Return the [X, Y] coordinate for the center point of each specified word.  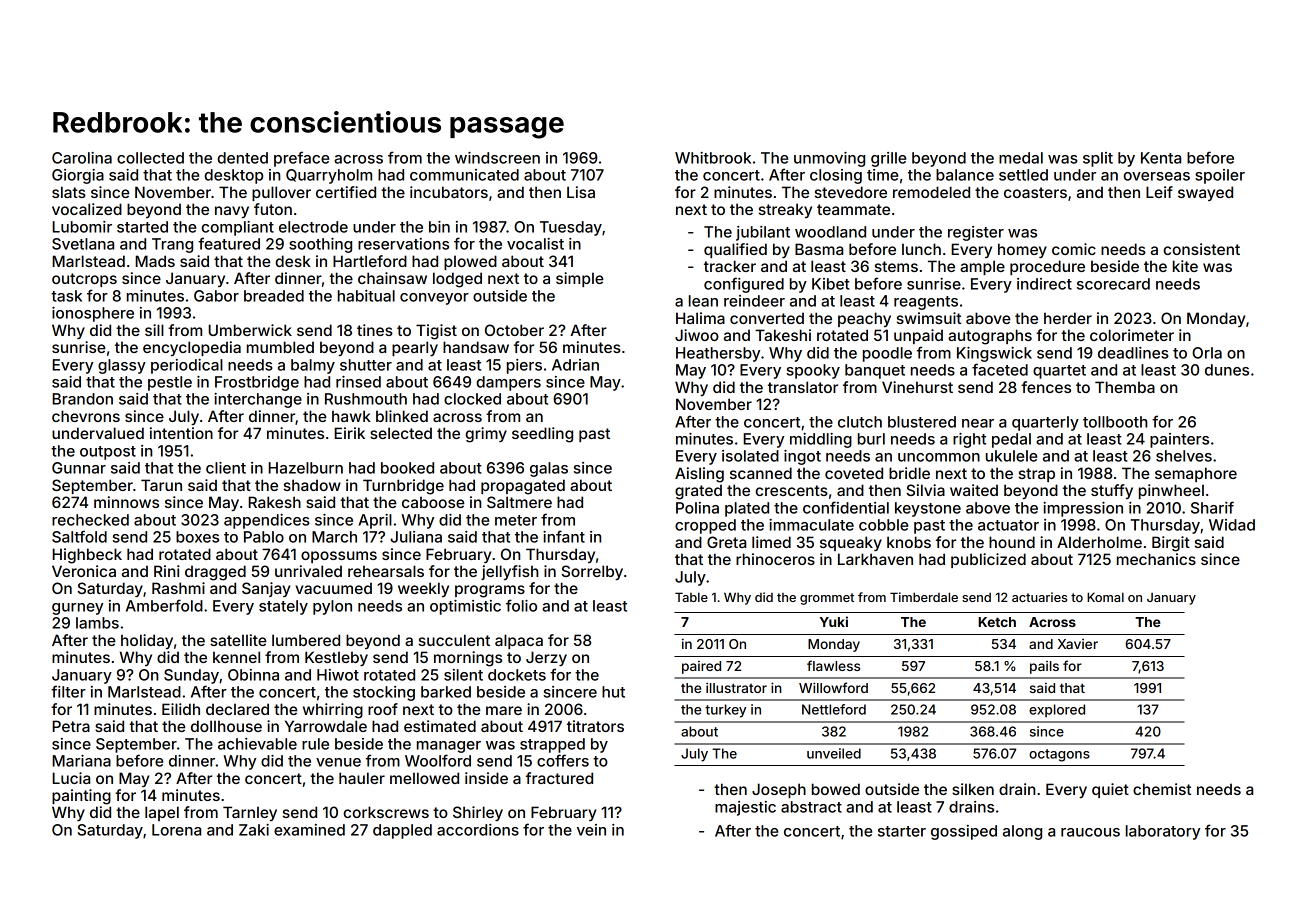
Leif [1159, 192]
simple [580, 279]
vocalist [535, 244]
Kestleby [336, 658]
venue [338, 762]
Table [691, 597]
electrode [313, 227]
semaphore [1196, 474]
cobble [883, 525]
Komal [1105, 597]
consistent [1201, 249]
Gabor [216, 296]
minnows [126, 502]
